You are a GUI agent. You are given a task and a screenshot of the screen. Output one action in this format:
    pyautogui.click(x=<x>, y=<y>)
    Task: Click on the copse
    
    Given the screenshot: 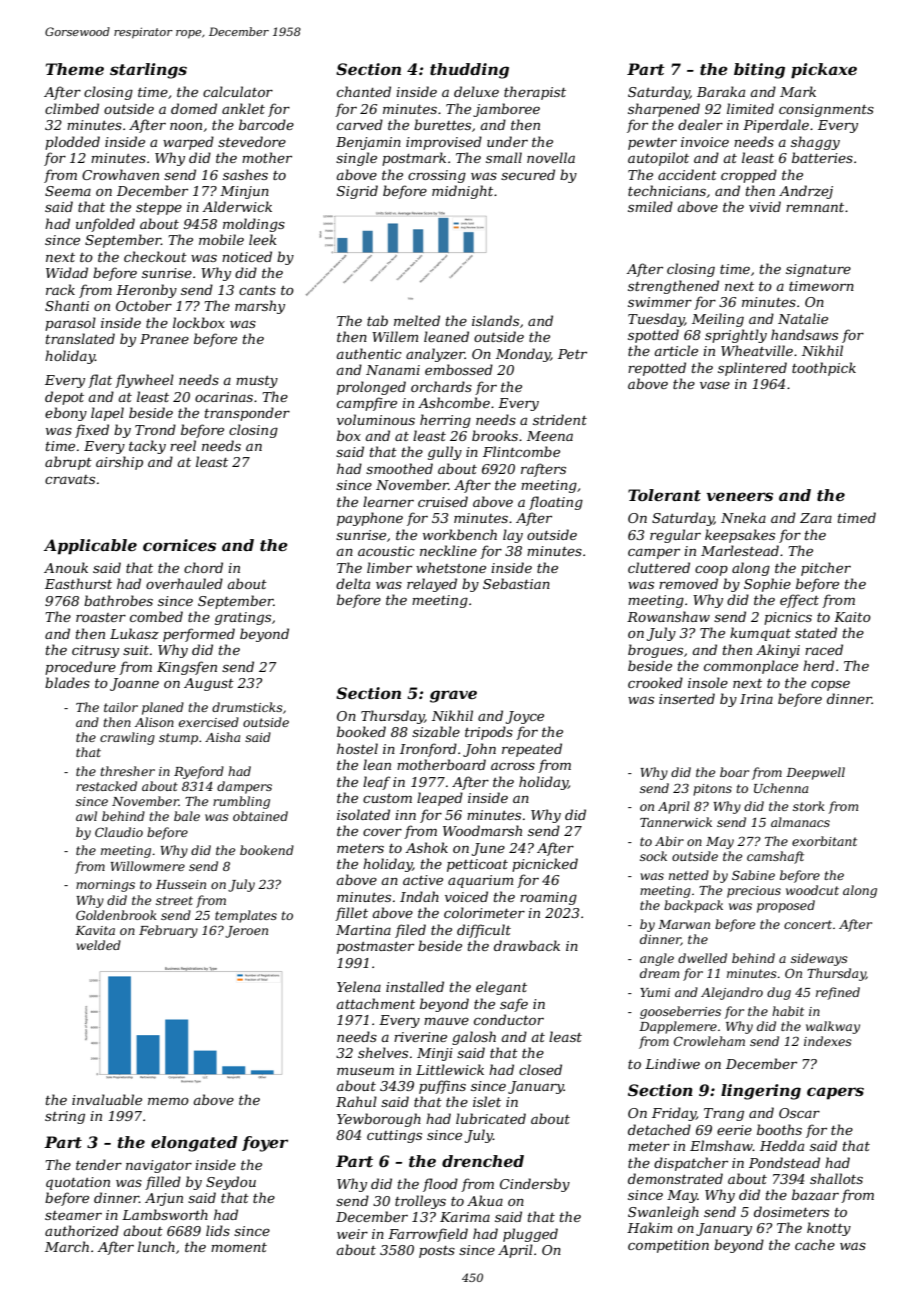 What is the action you would take?
    pyautogui.click(x=830, y=686)
